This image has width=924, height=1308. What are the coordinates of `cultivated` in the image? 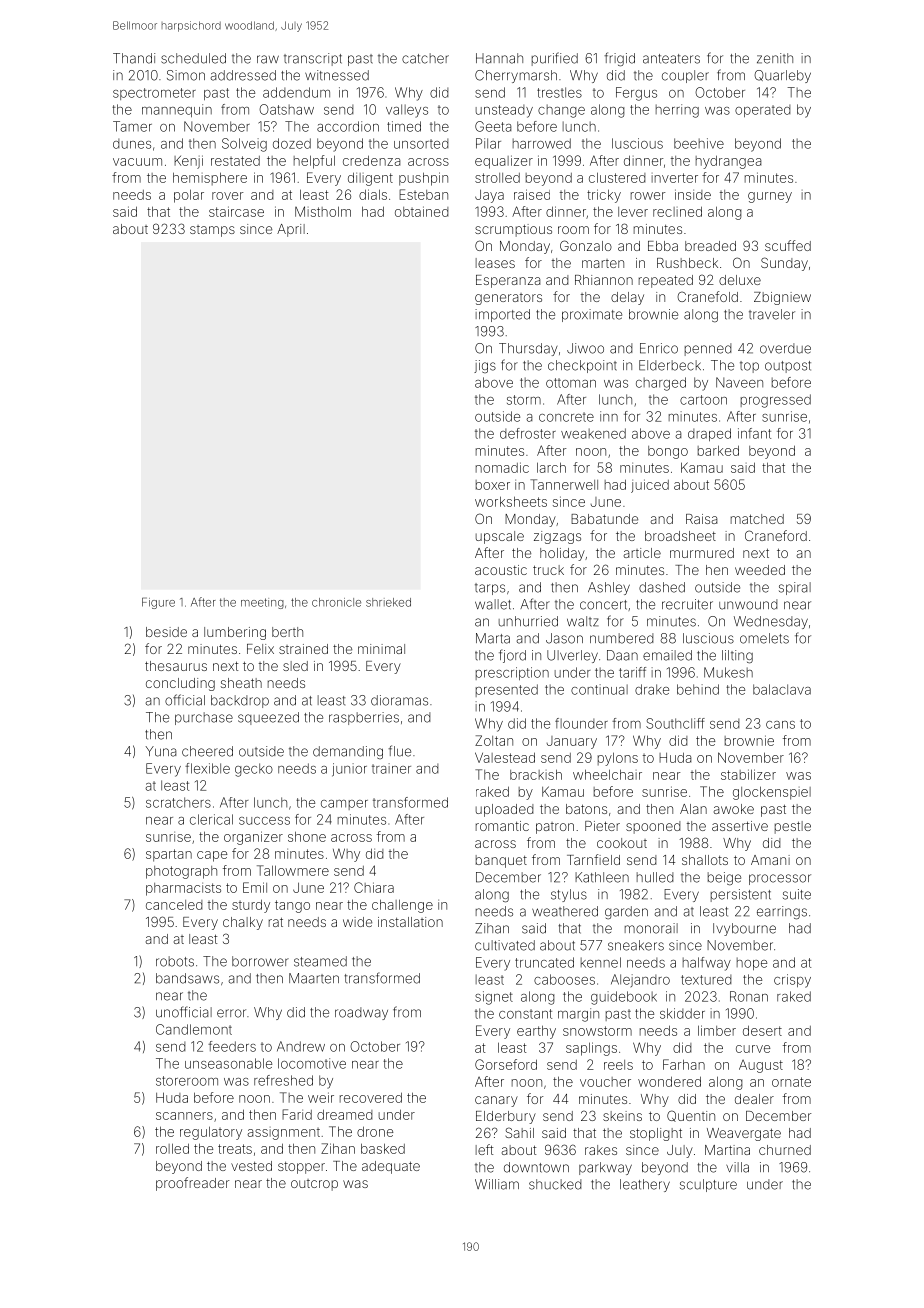 It's located at (505, 945).
